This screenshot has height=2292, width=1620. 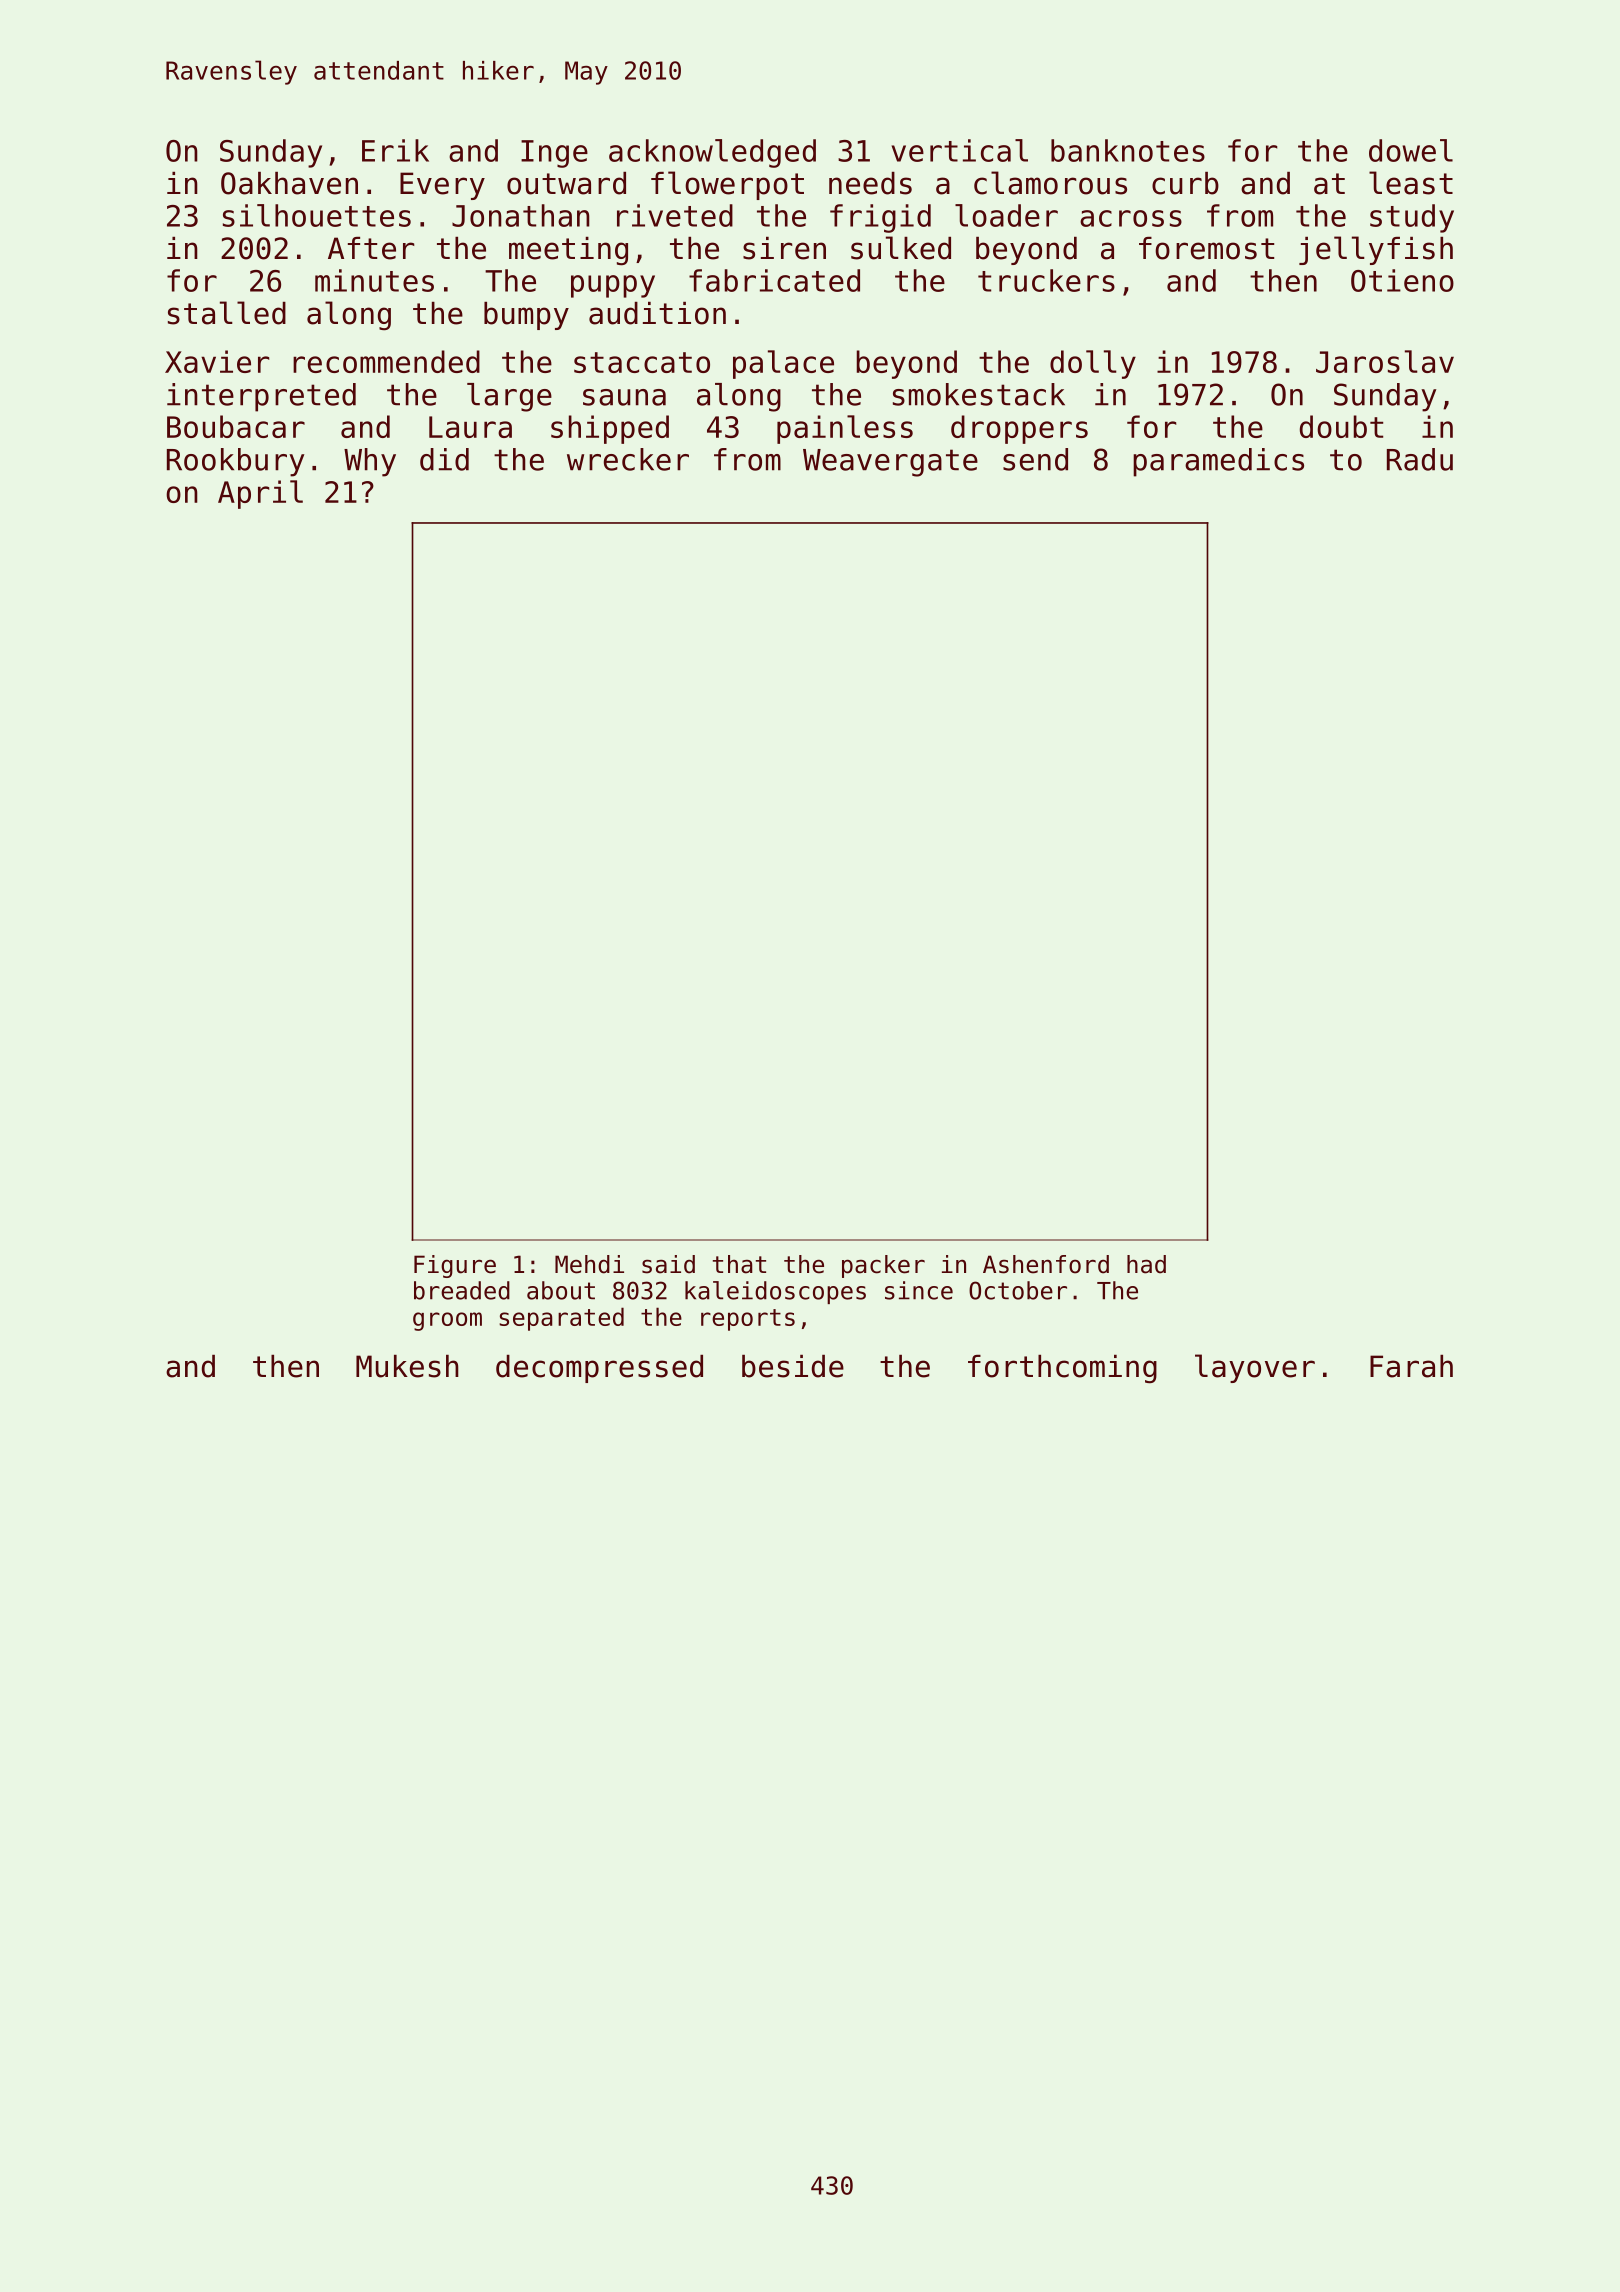 What do you see at coordinates (1420, 459) in the screenshot?
I see `Radu` at bounding box center [1420, 459].
